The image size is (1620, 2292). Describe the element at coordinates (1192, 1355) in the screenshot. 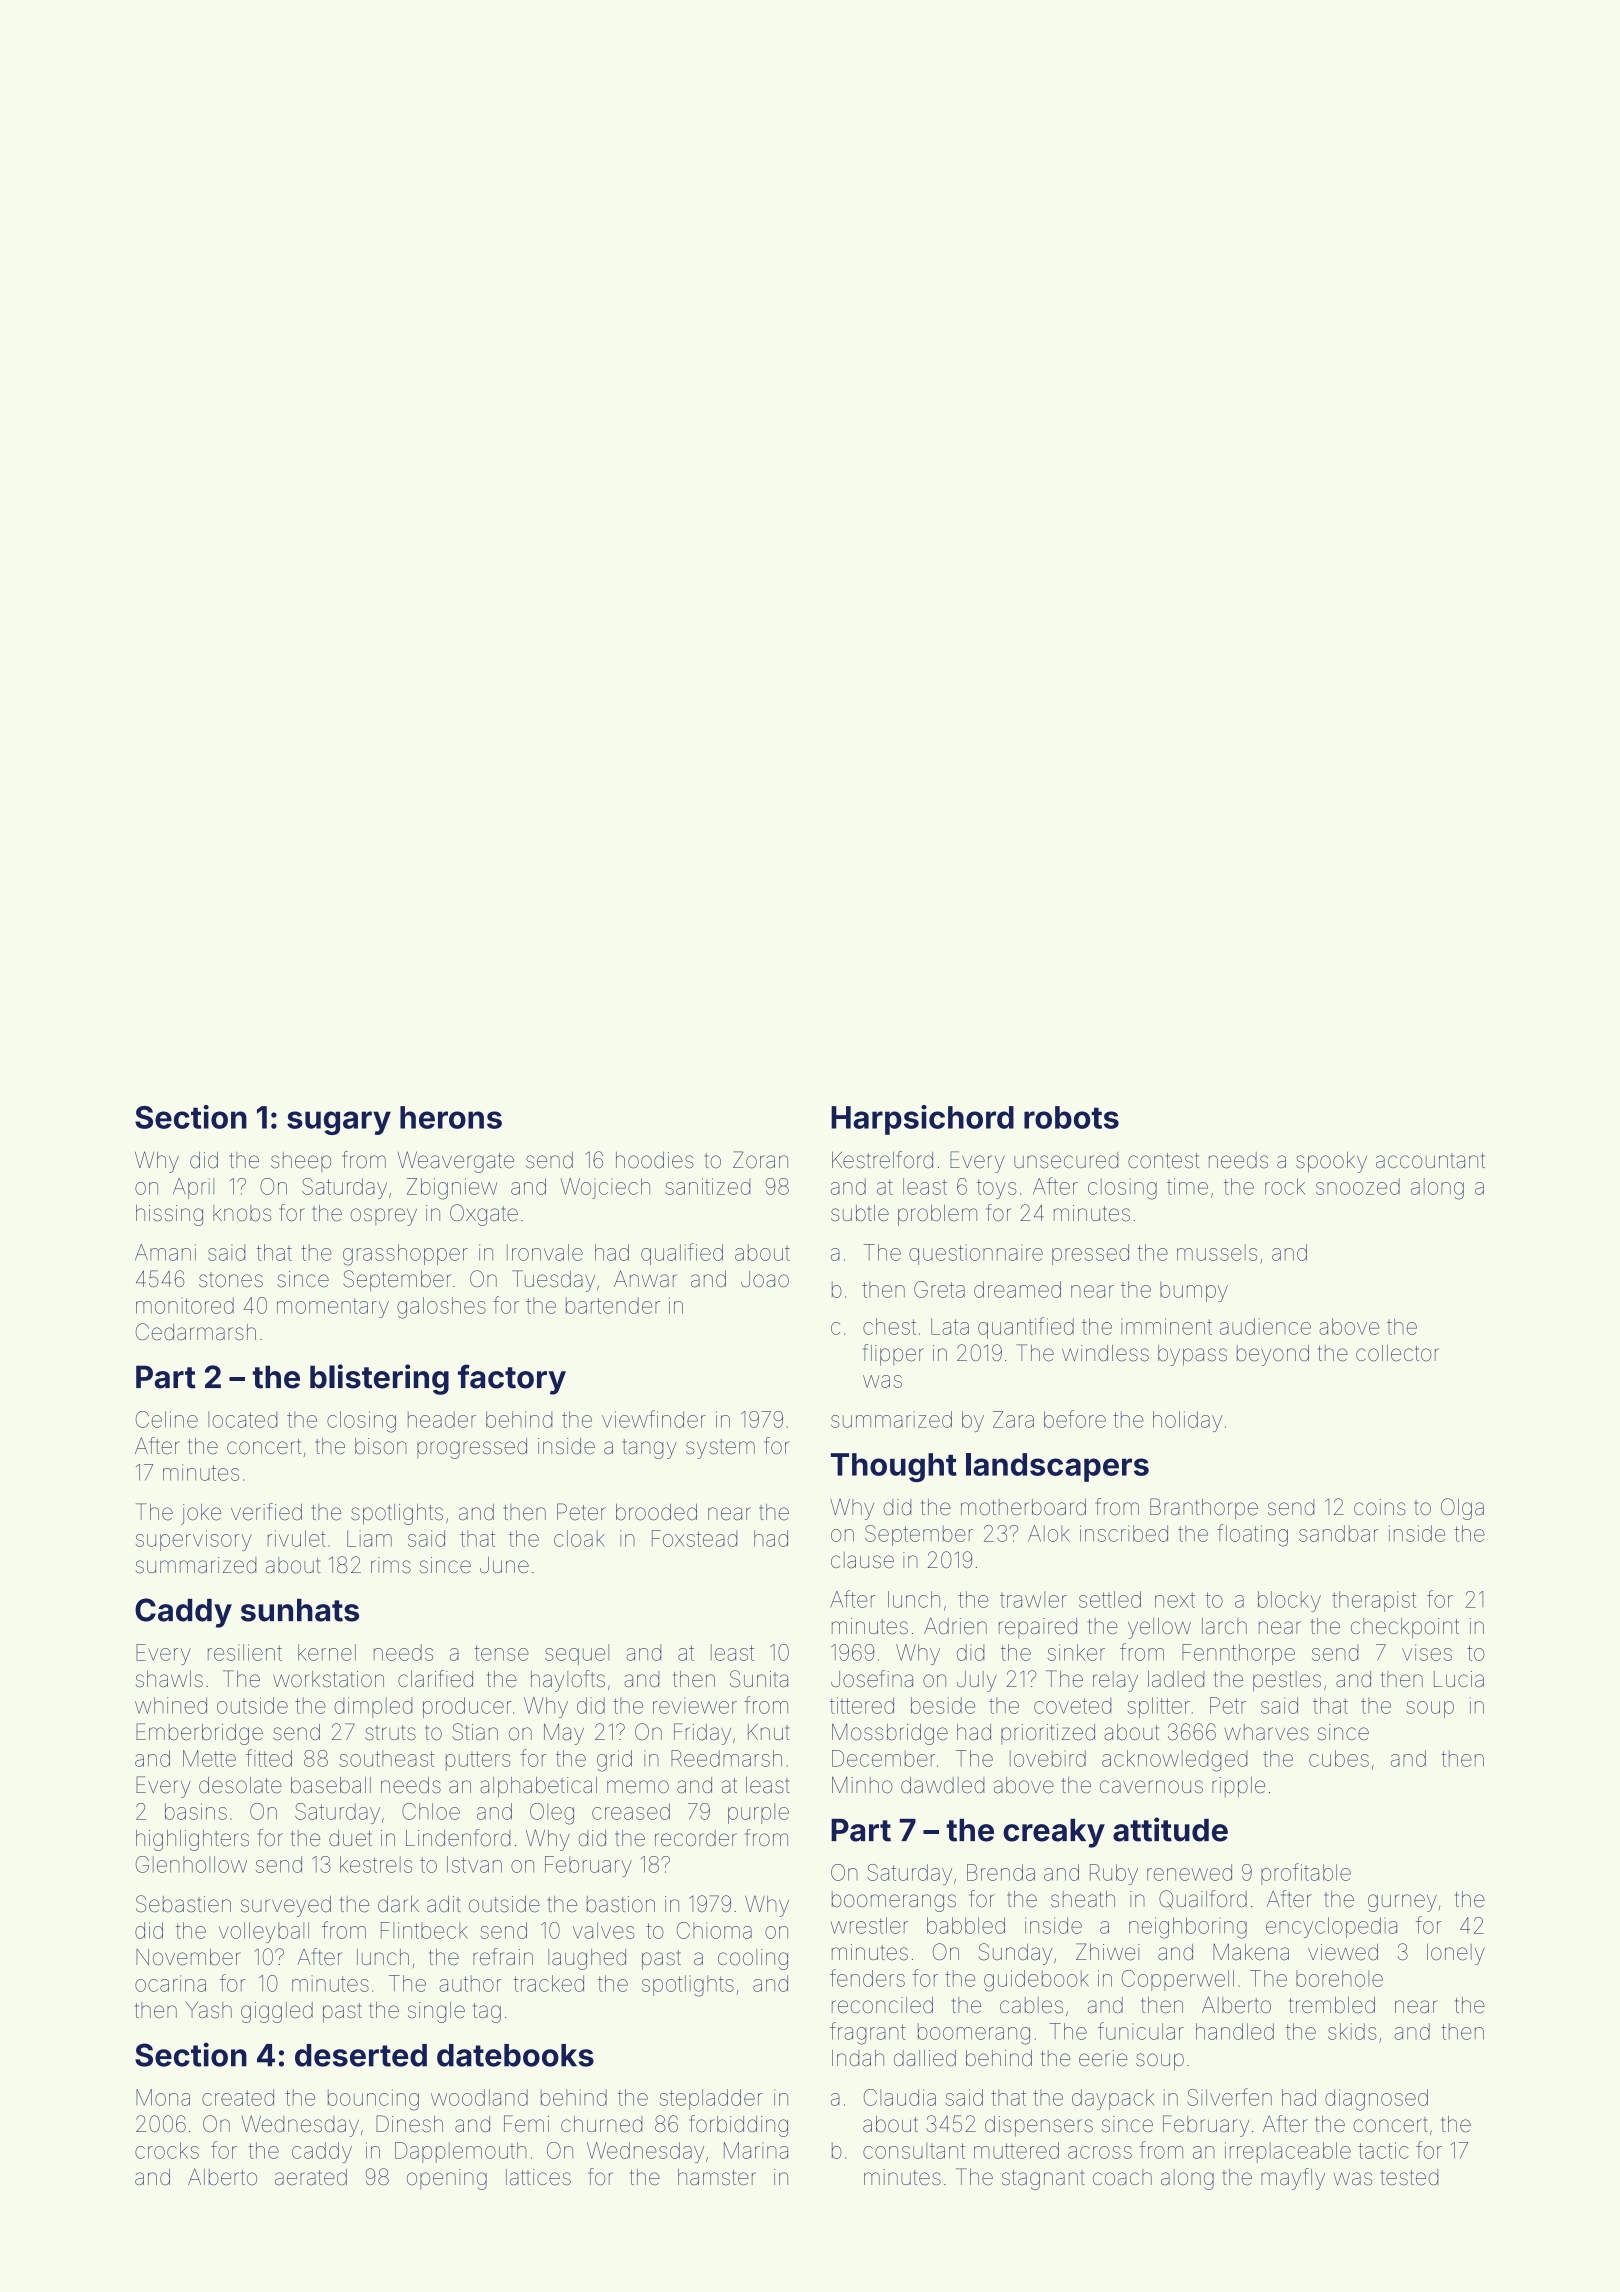

I see `bypass` at that location.
